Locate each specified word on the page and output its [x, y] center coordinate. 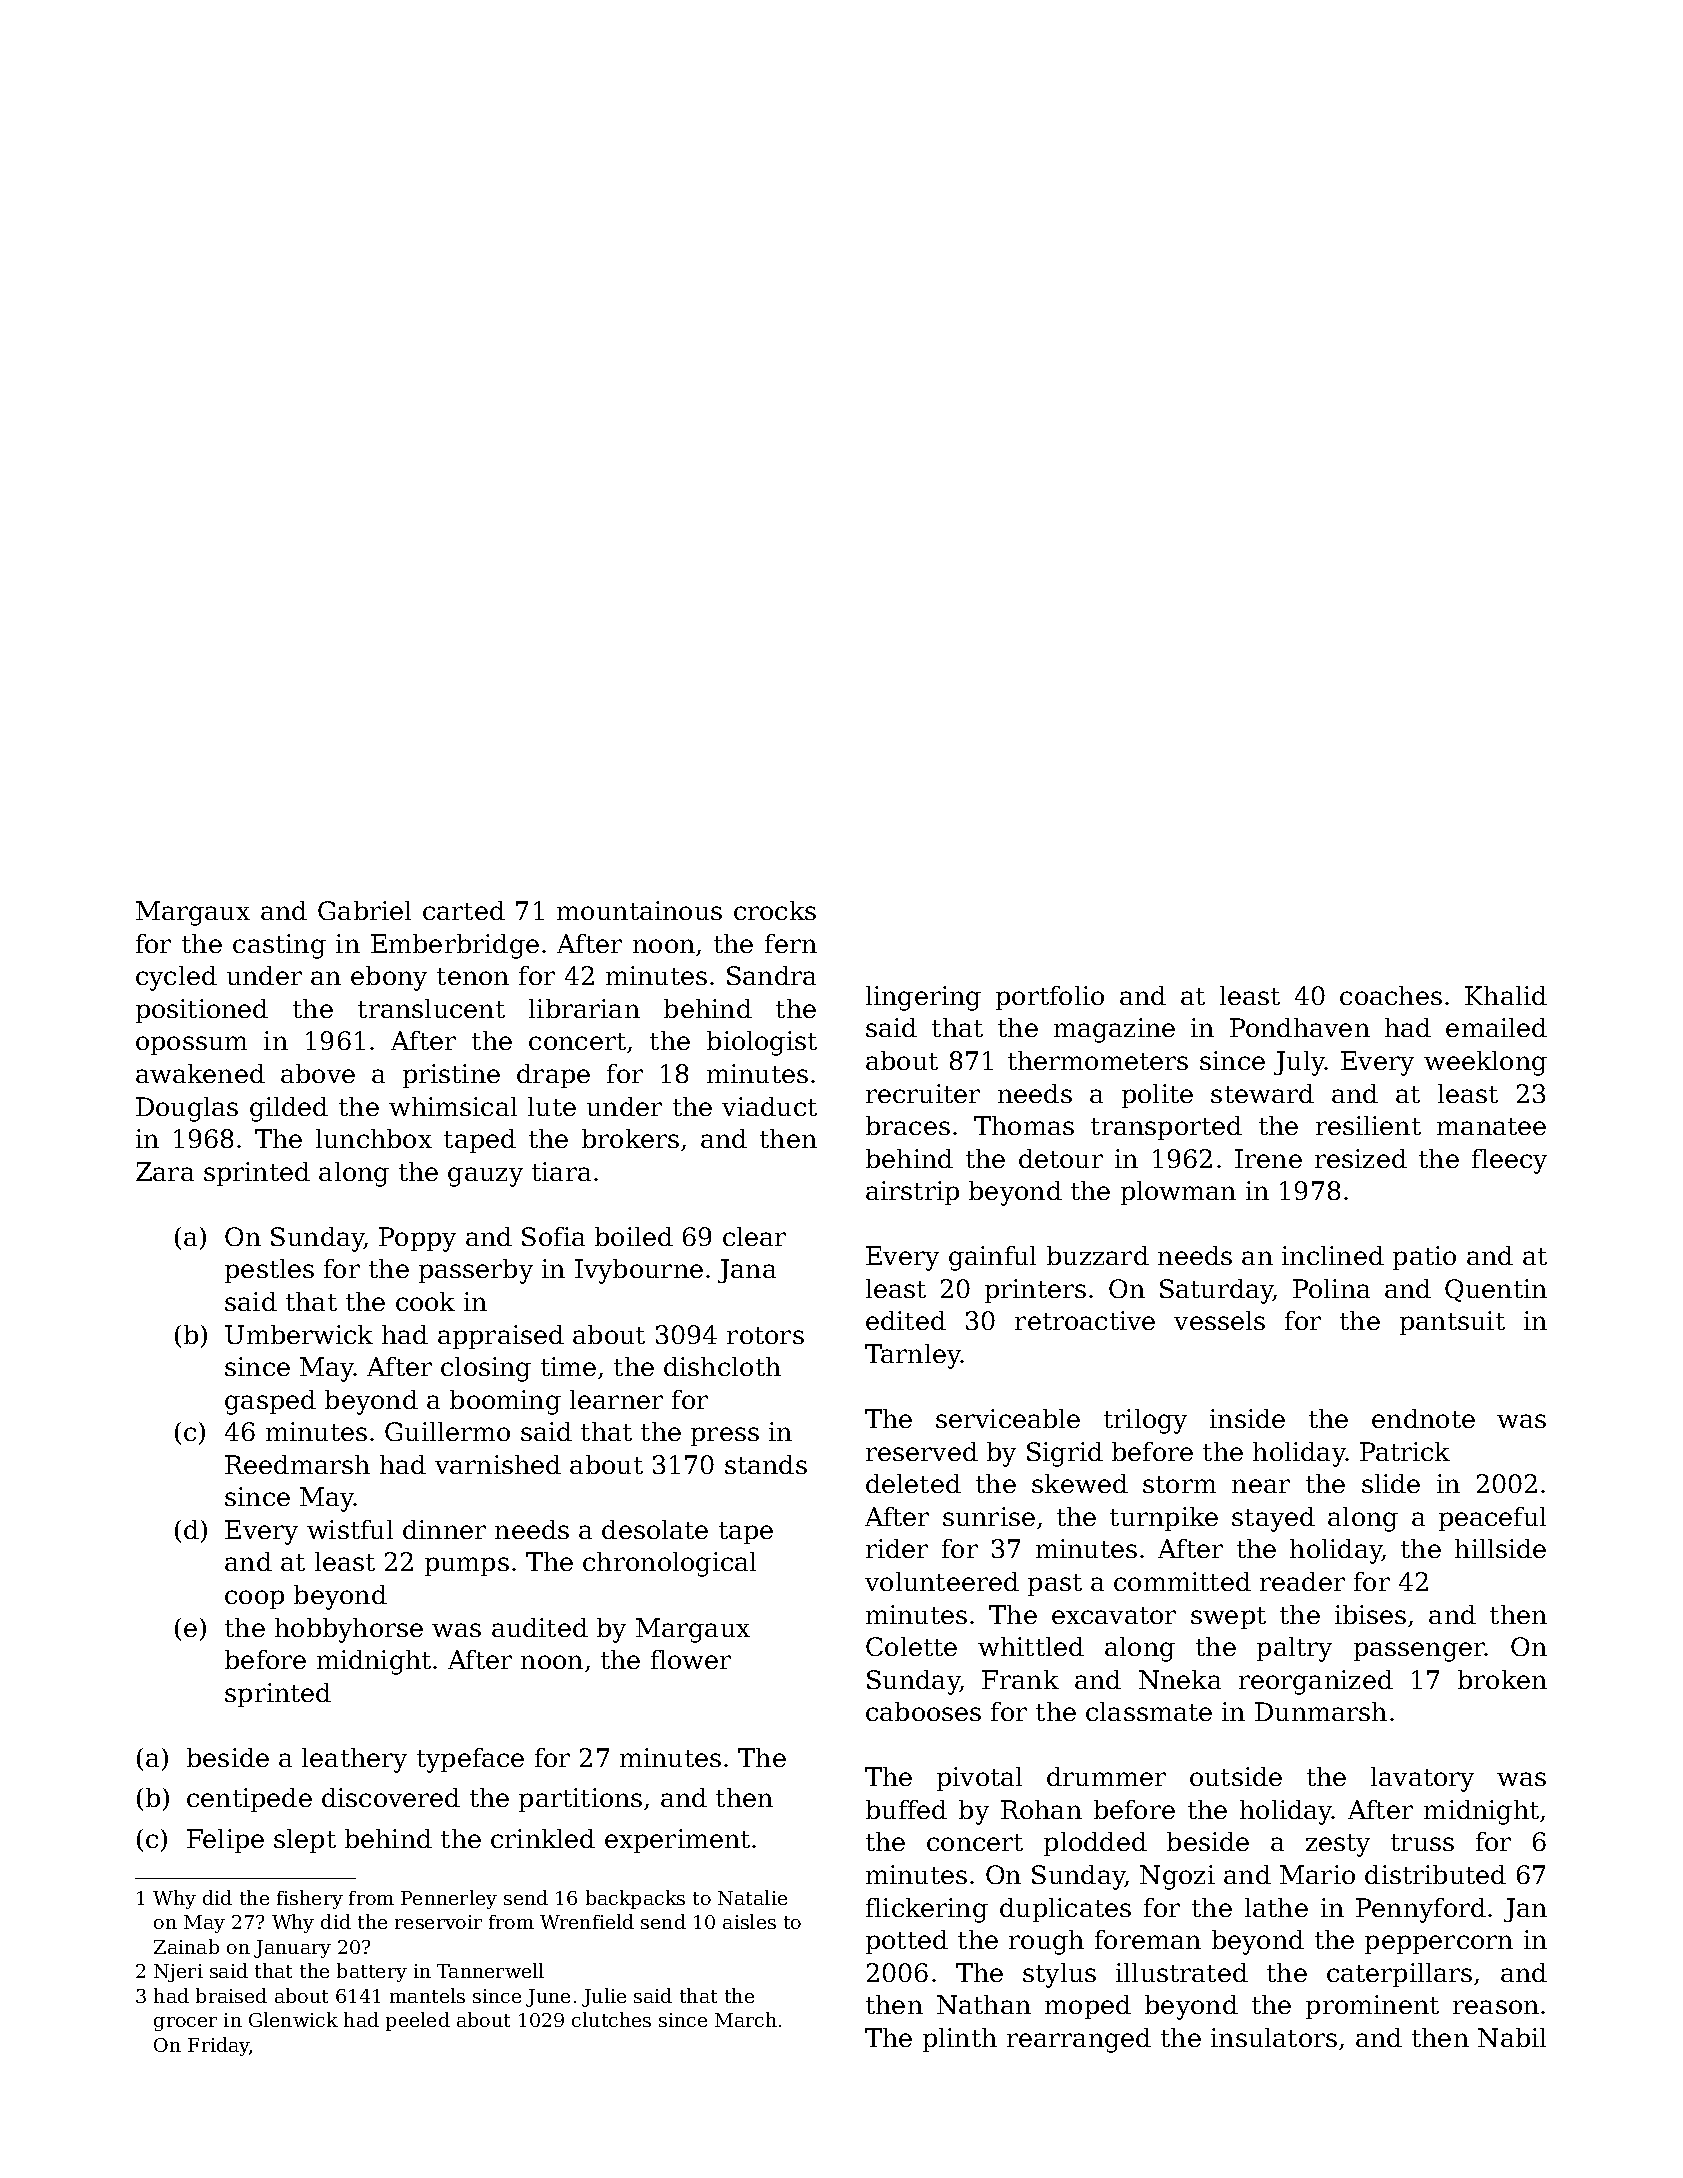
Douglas [187, 1109]
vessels [1219, 1320]
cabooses [923, 1711]
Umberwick [299, 1334]
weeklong [1485, 1063]
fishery [310, 1899]
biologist [762, 1043]
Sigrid [1065, 1454]
